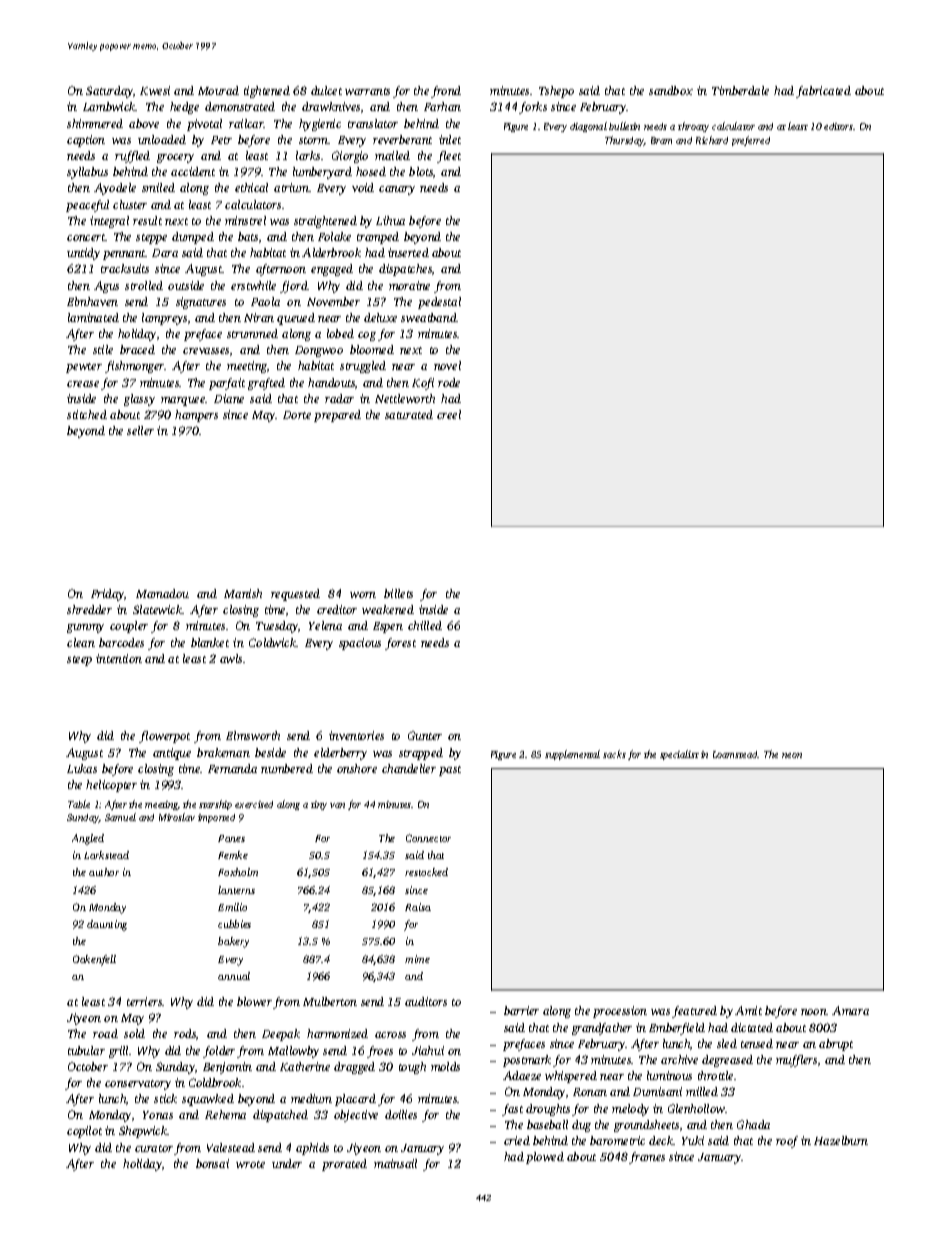 The width and height of the screenshot is (952, 1233). I want to click on fabricated, so click(823, 92).
